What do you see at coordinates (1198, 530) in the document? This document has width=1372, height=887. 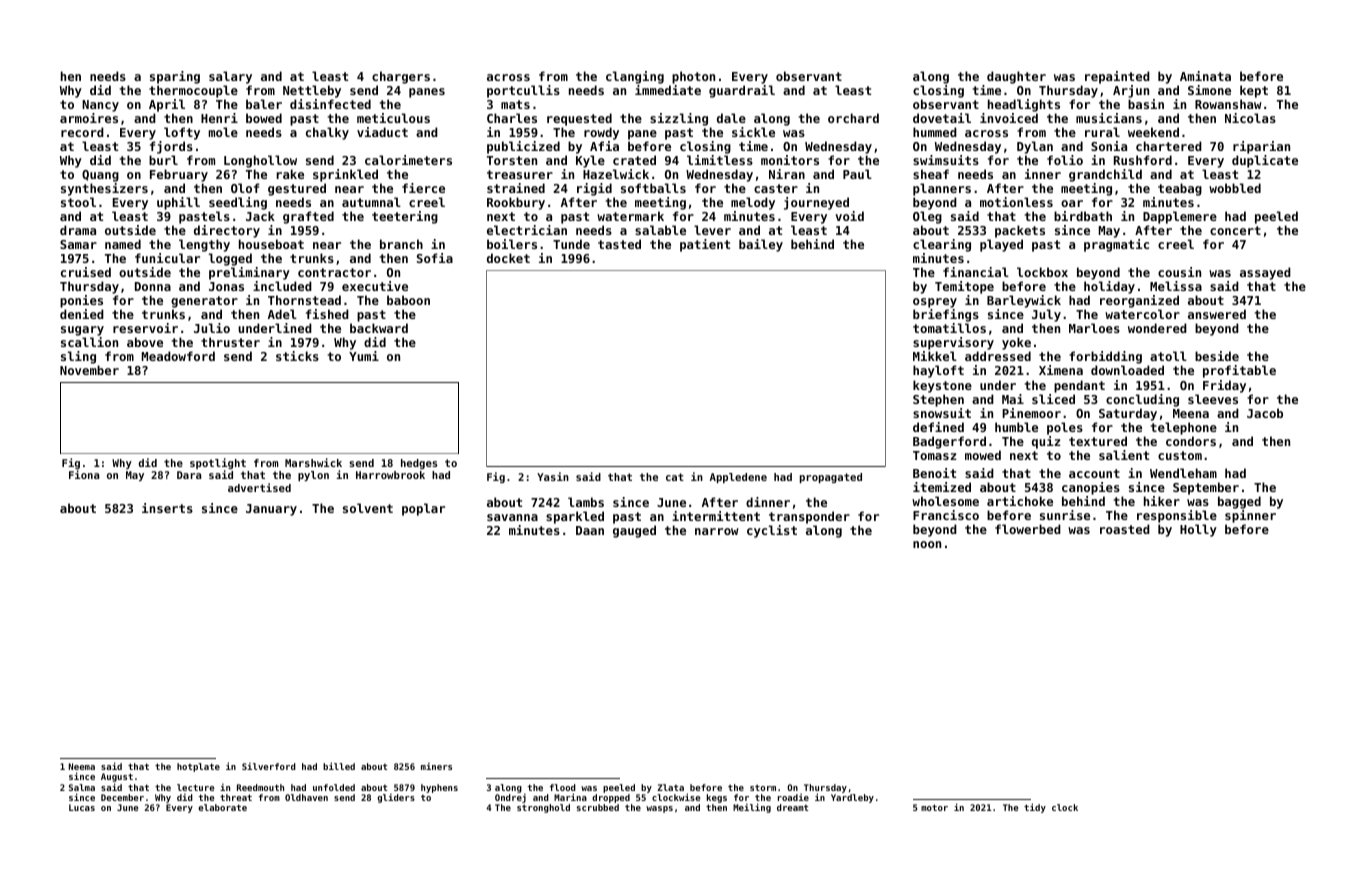 I see `Holly` at bounding box center [1198, 530].
